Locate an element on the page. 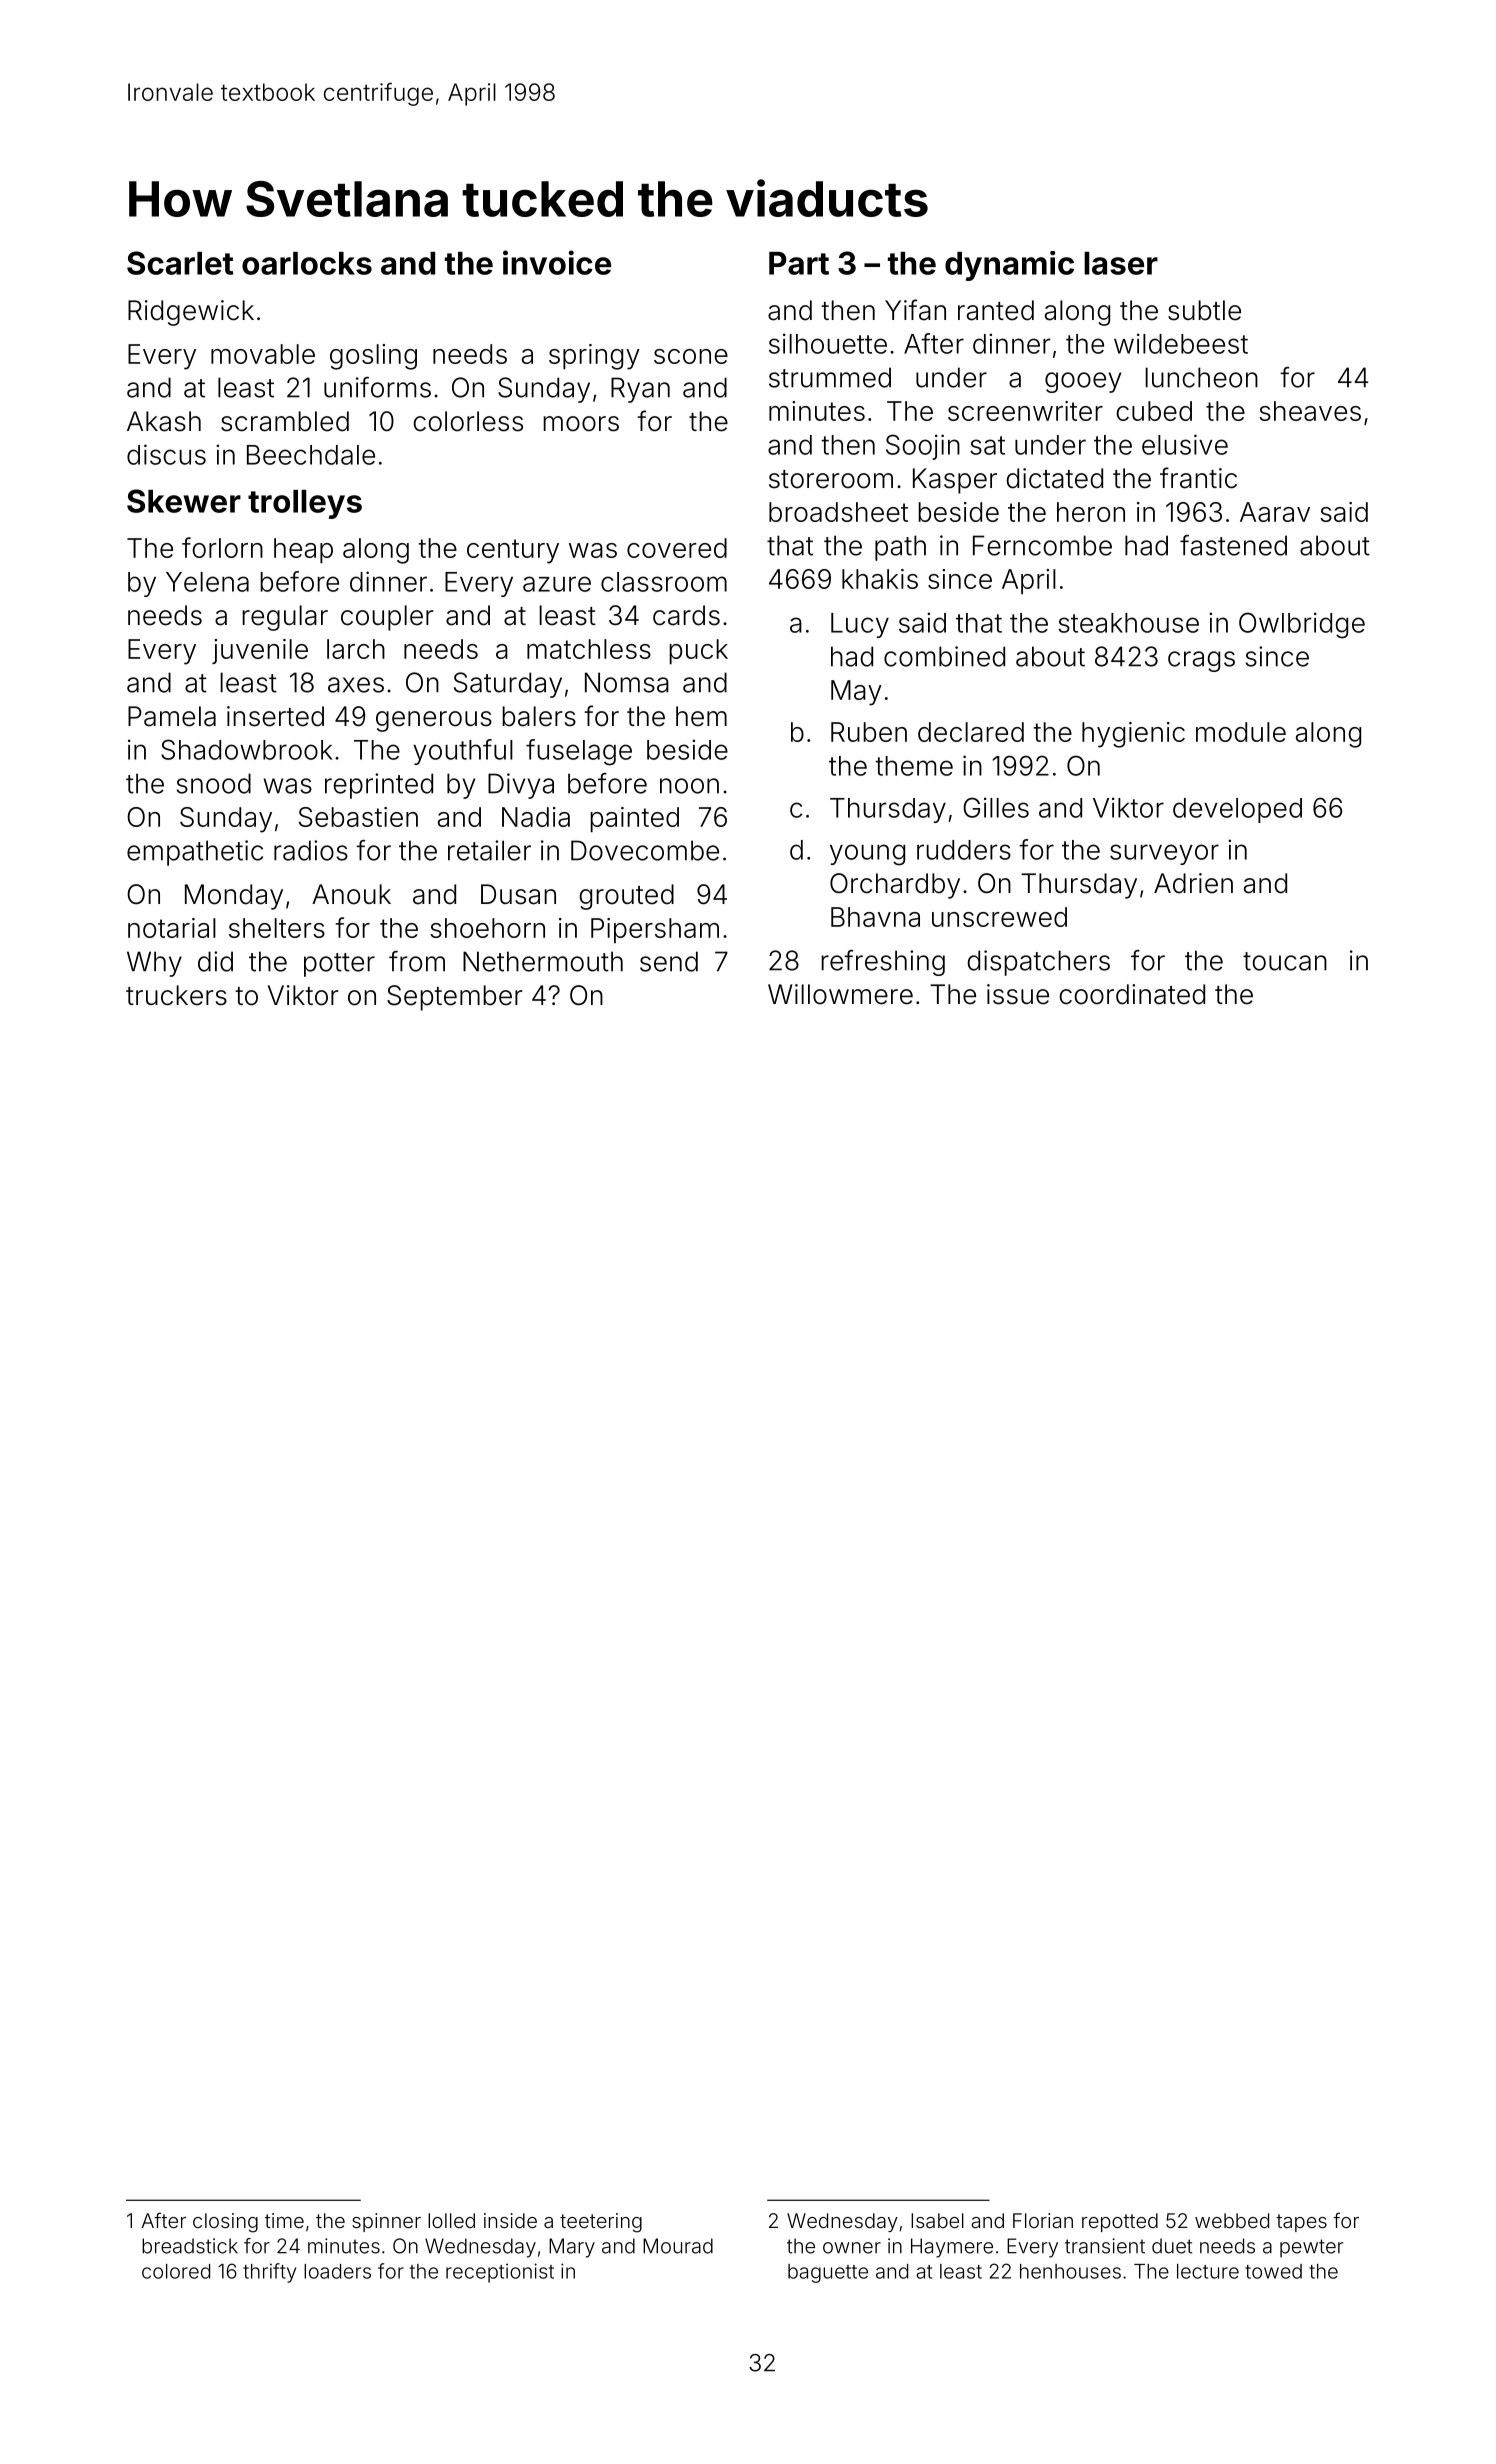 The width and height of the document is (1496, 2464). coordinated is located at coordinates (1132, 994).
